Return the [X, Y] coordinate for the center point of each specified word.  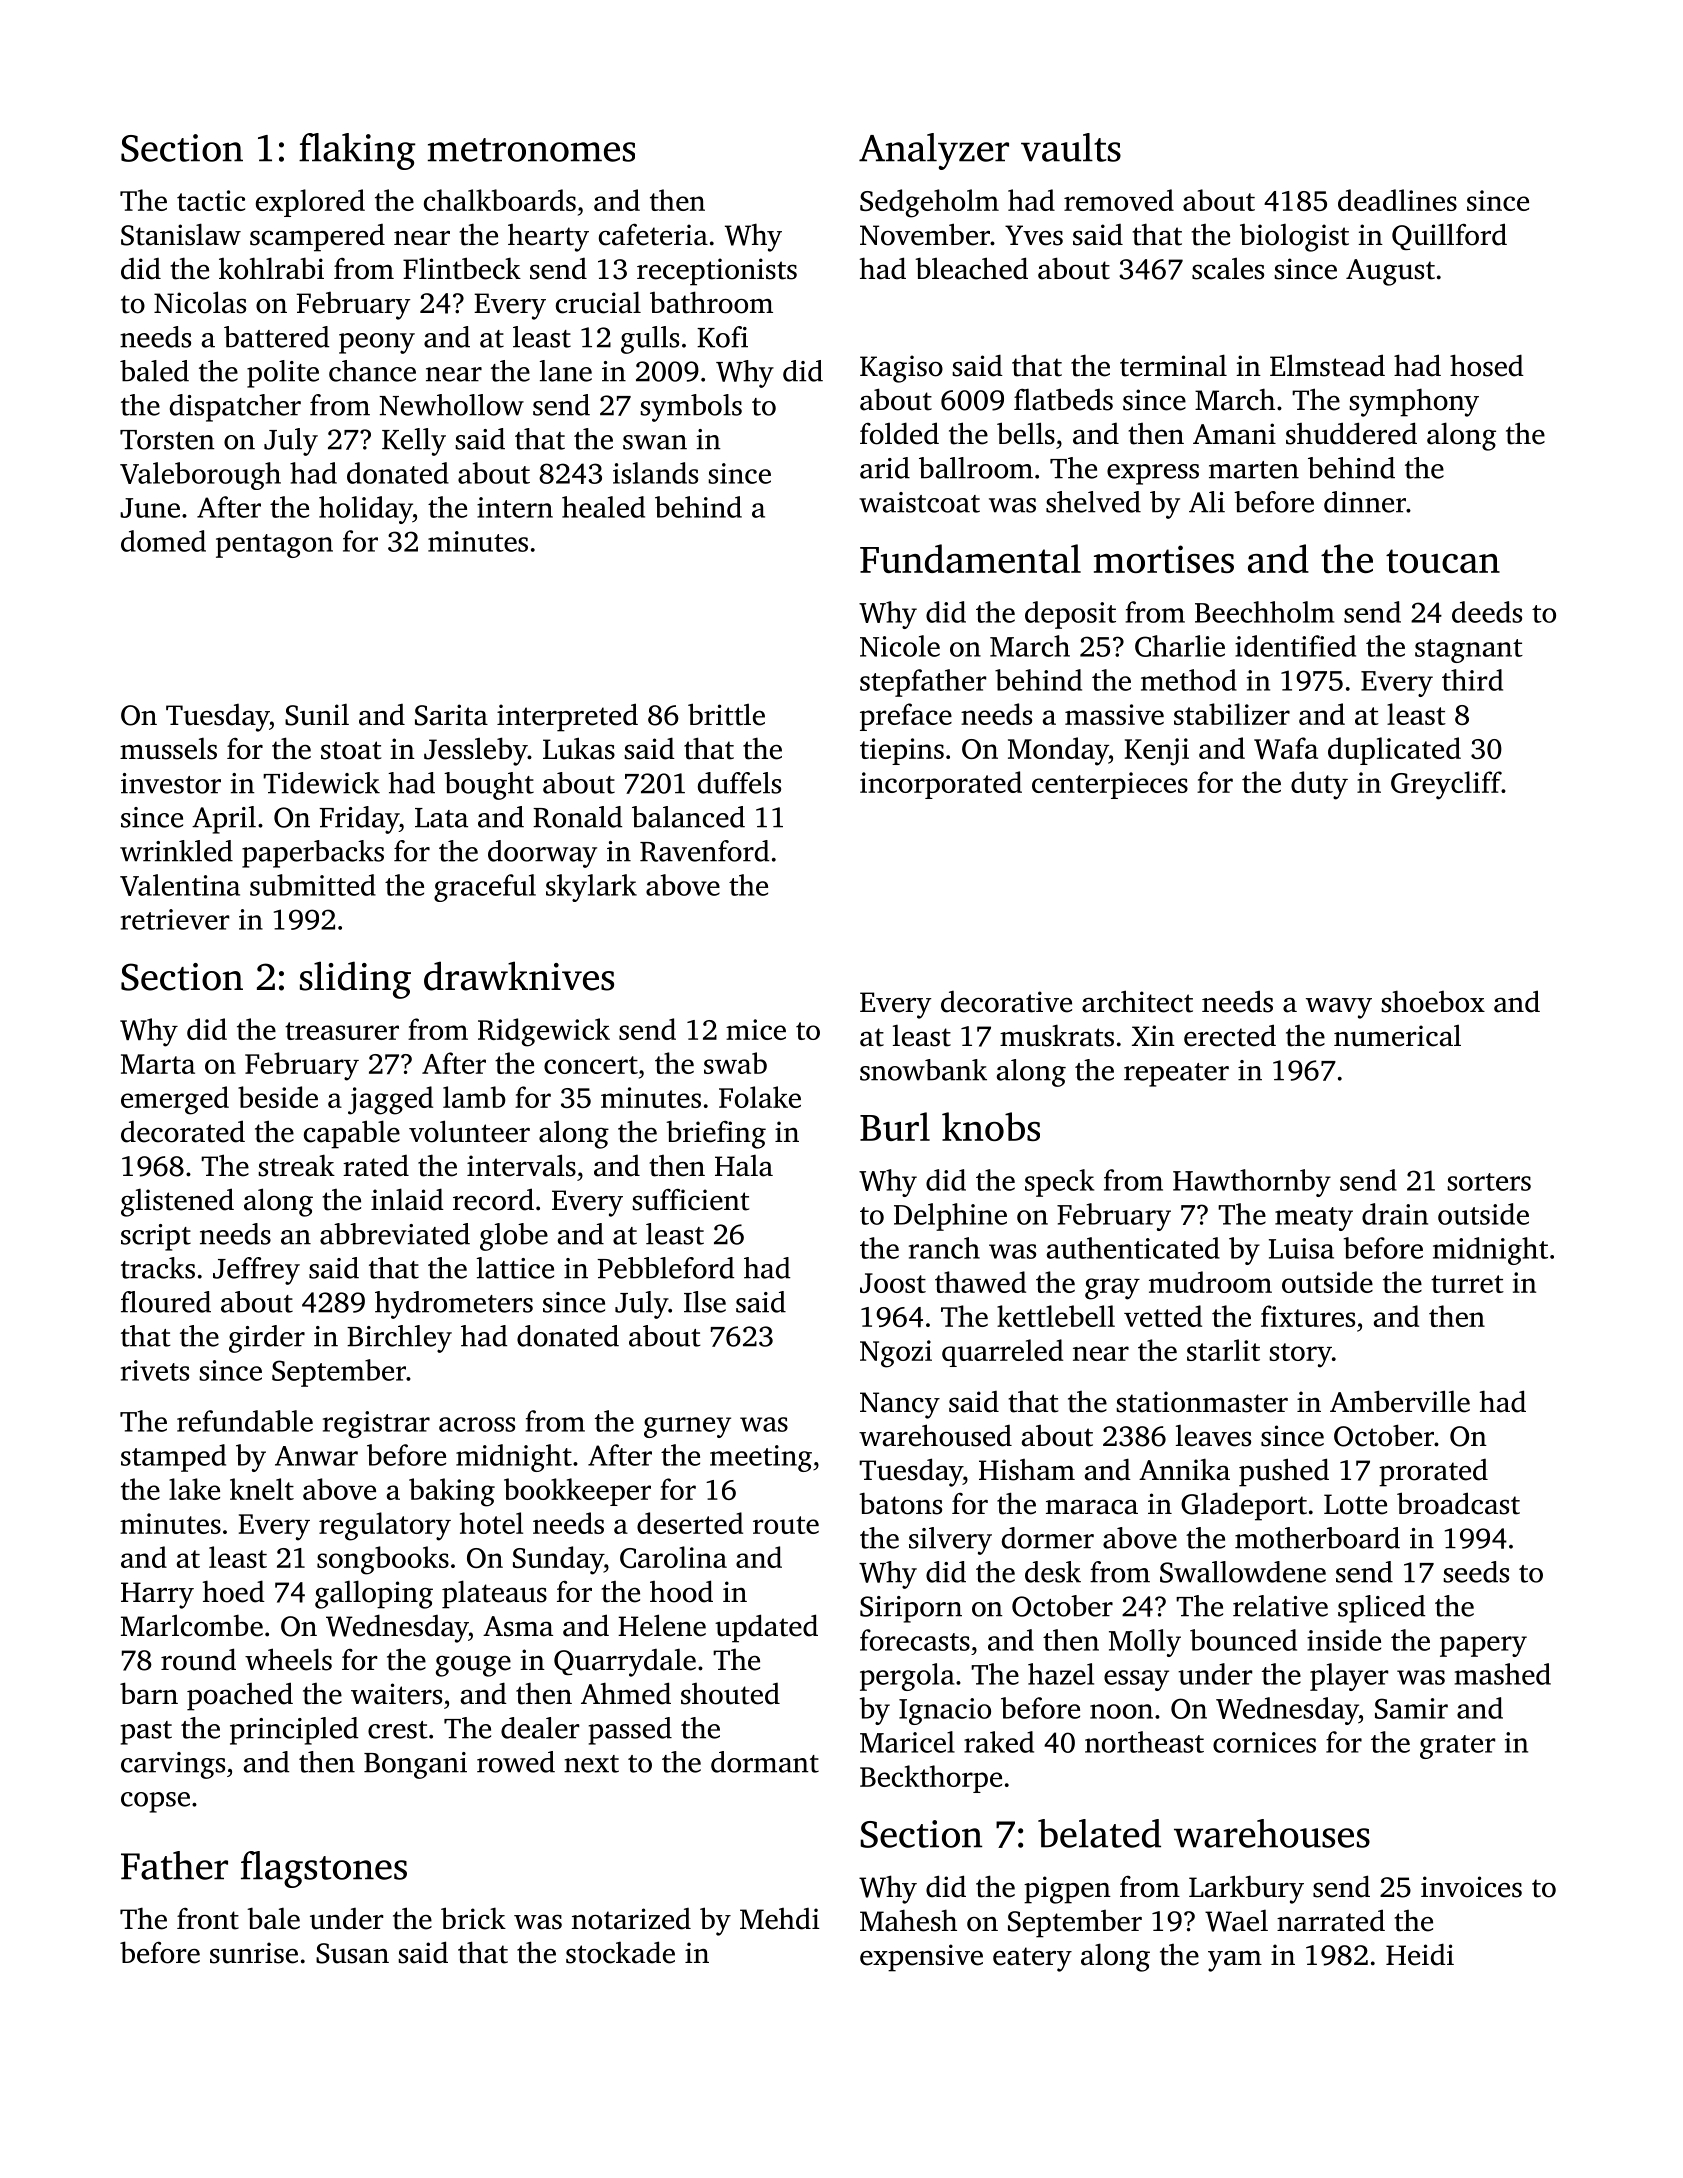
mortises [1164, 559]
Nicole [900, 646]
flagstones [324, 1869]
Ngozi [896, 1354]
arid [885, 468]
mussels [168, 748]
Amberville [1400, 1401]
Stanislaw [181, 234]
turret [1467, 1284]
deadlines [1397, 200]
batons [900, 1503]
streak [296, 1165]
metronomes [531, 150]
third [1472, 680]
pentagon [274, 546]
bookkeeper [577, 1492]
